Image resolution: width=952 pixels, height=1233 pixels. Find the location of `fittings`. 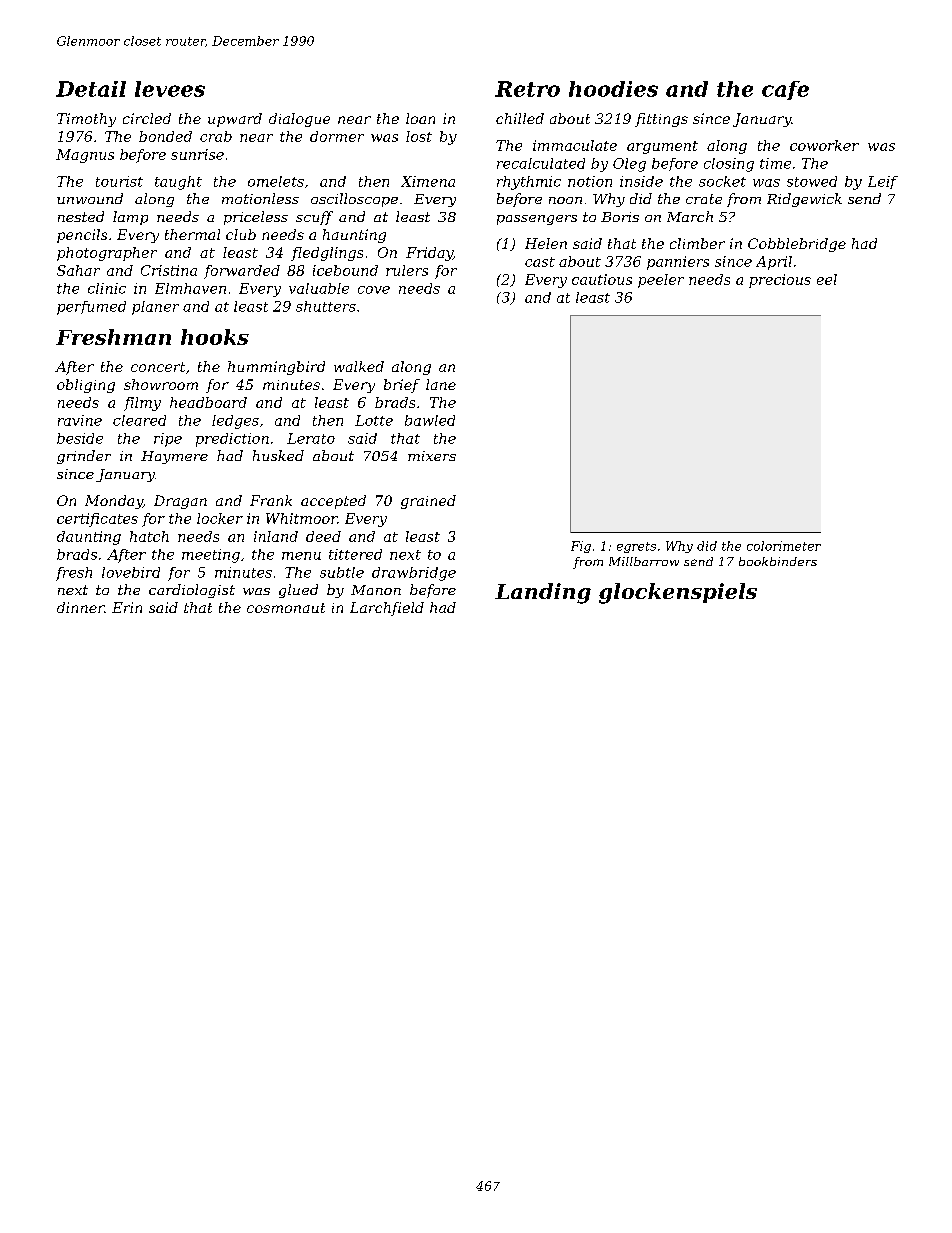

fittings is located at coordinates (661, 120).
